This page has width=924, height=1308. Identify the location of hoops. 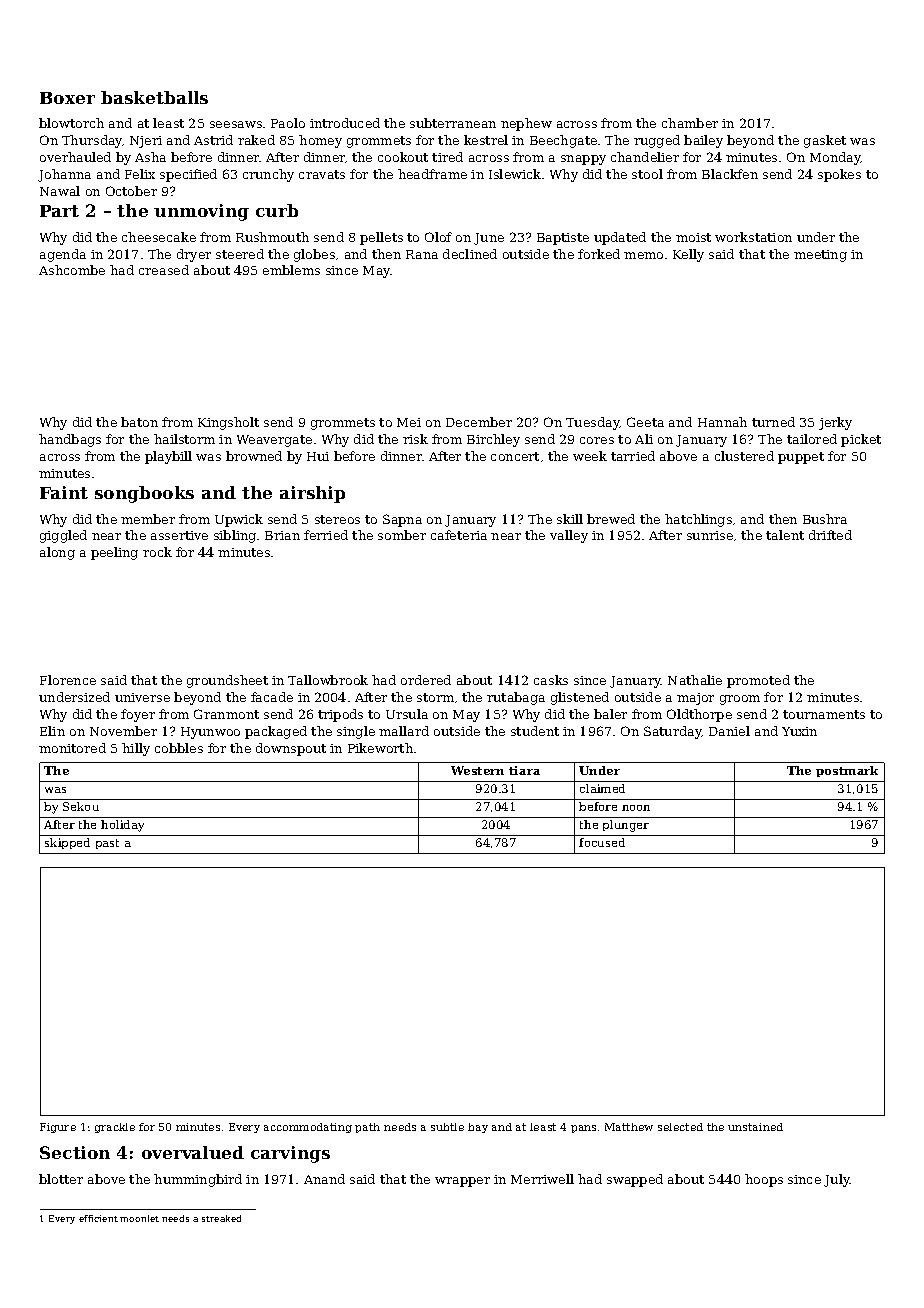
(764, 1180).
